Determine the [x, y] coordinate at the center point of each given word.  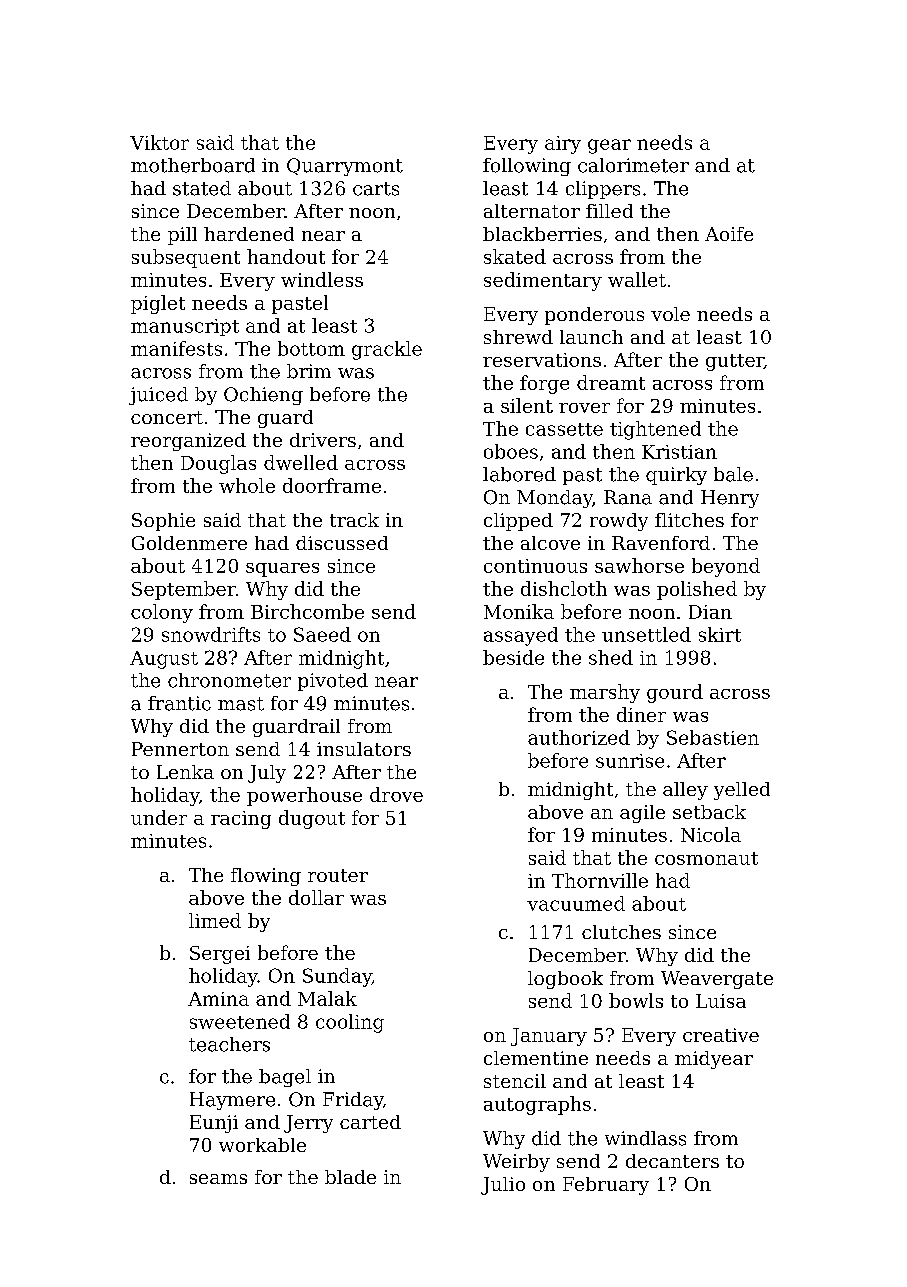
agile [642, 814]
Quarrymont [345, 167]
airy [563, 145]
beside [513, 657]
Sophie [163, 522]
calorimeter [633, 165]
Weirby [516, 1163]
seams [218, 1179]
